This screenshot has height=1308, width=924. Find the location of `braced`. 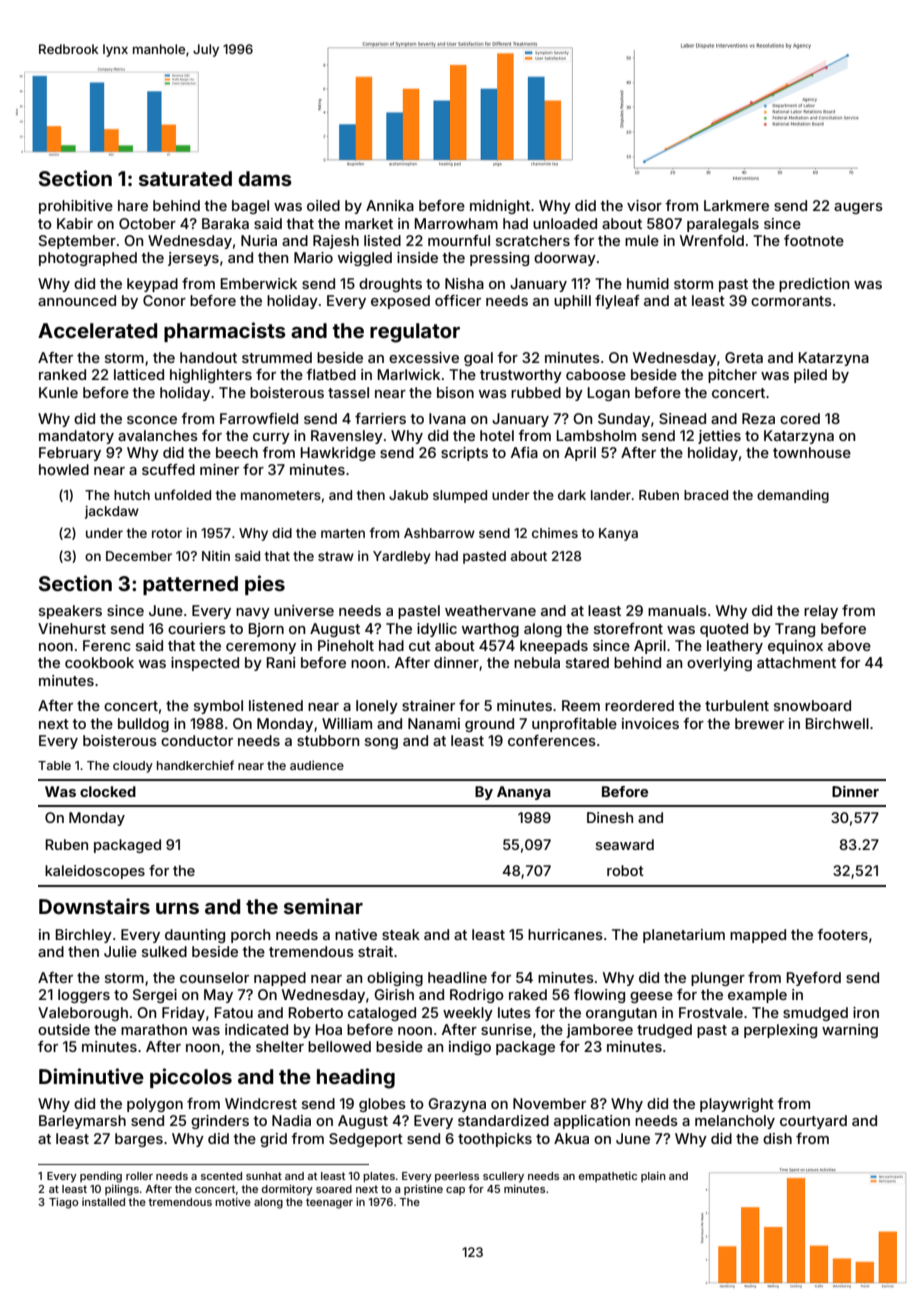

braced is located at coordinates (706, 495).
